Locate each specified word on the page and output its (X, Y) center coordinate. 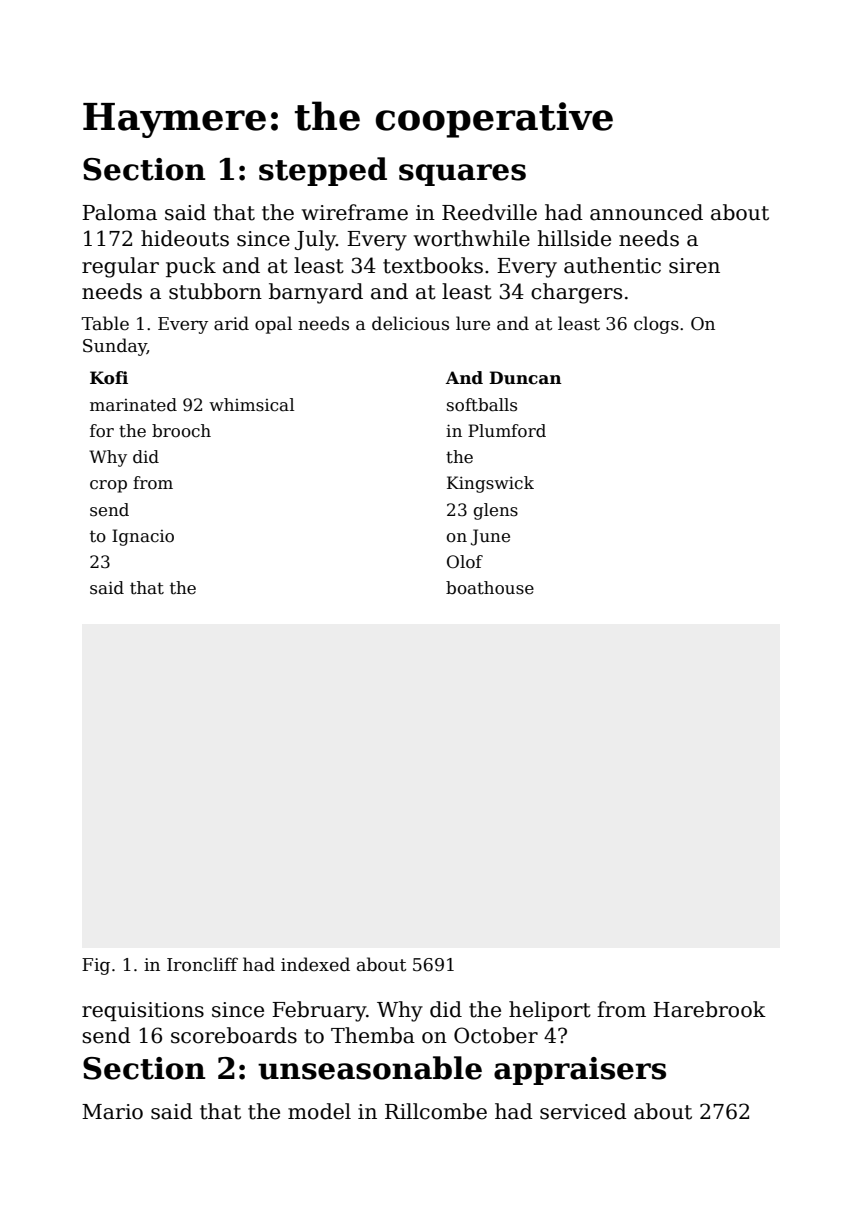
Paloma (119, 212)
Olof (465, 562)
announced (646, 212)
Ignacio (143, 537)
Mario (112, 1112)
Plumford (507, 431)
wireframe (355, 212)
